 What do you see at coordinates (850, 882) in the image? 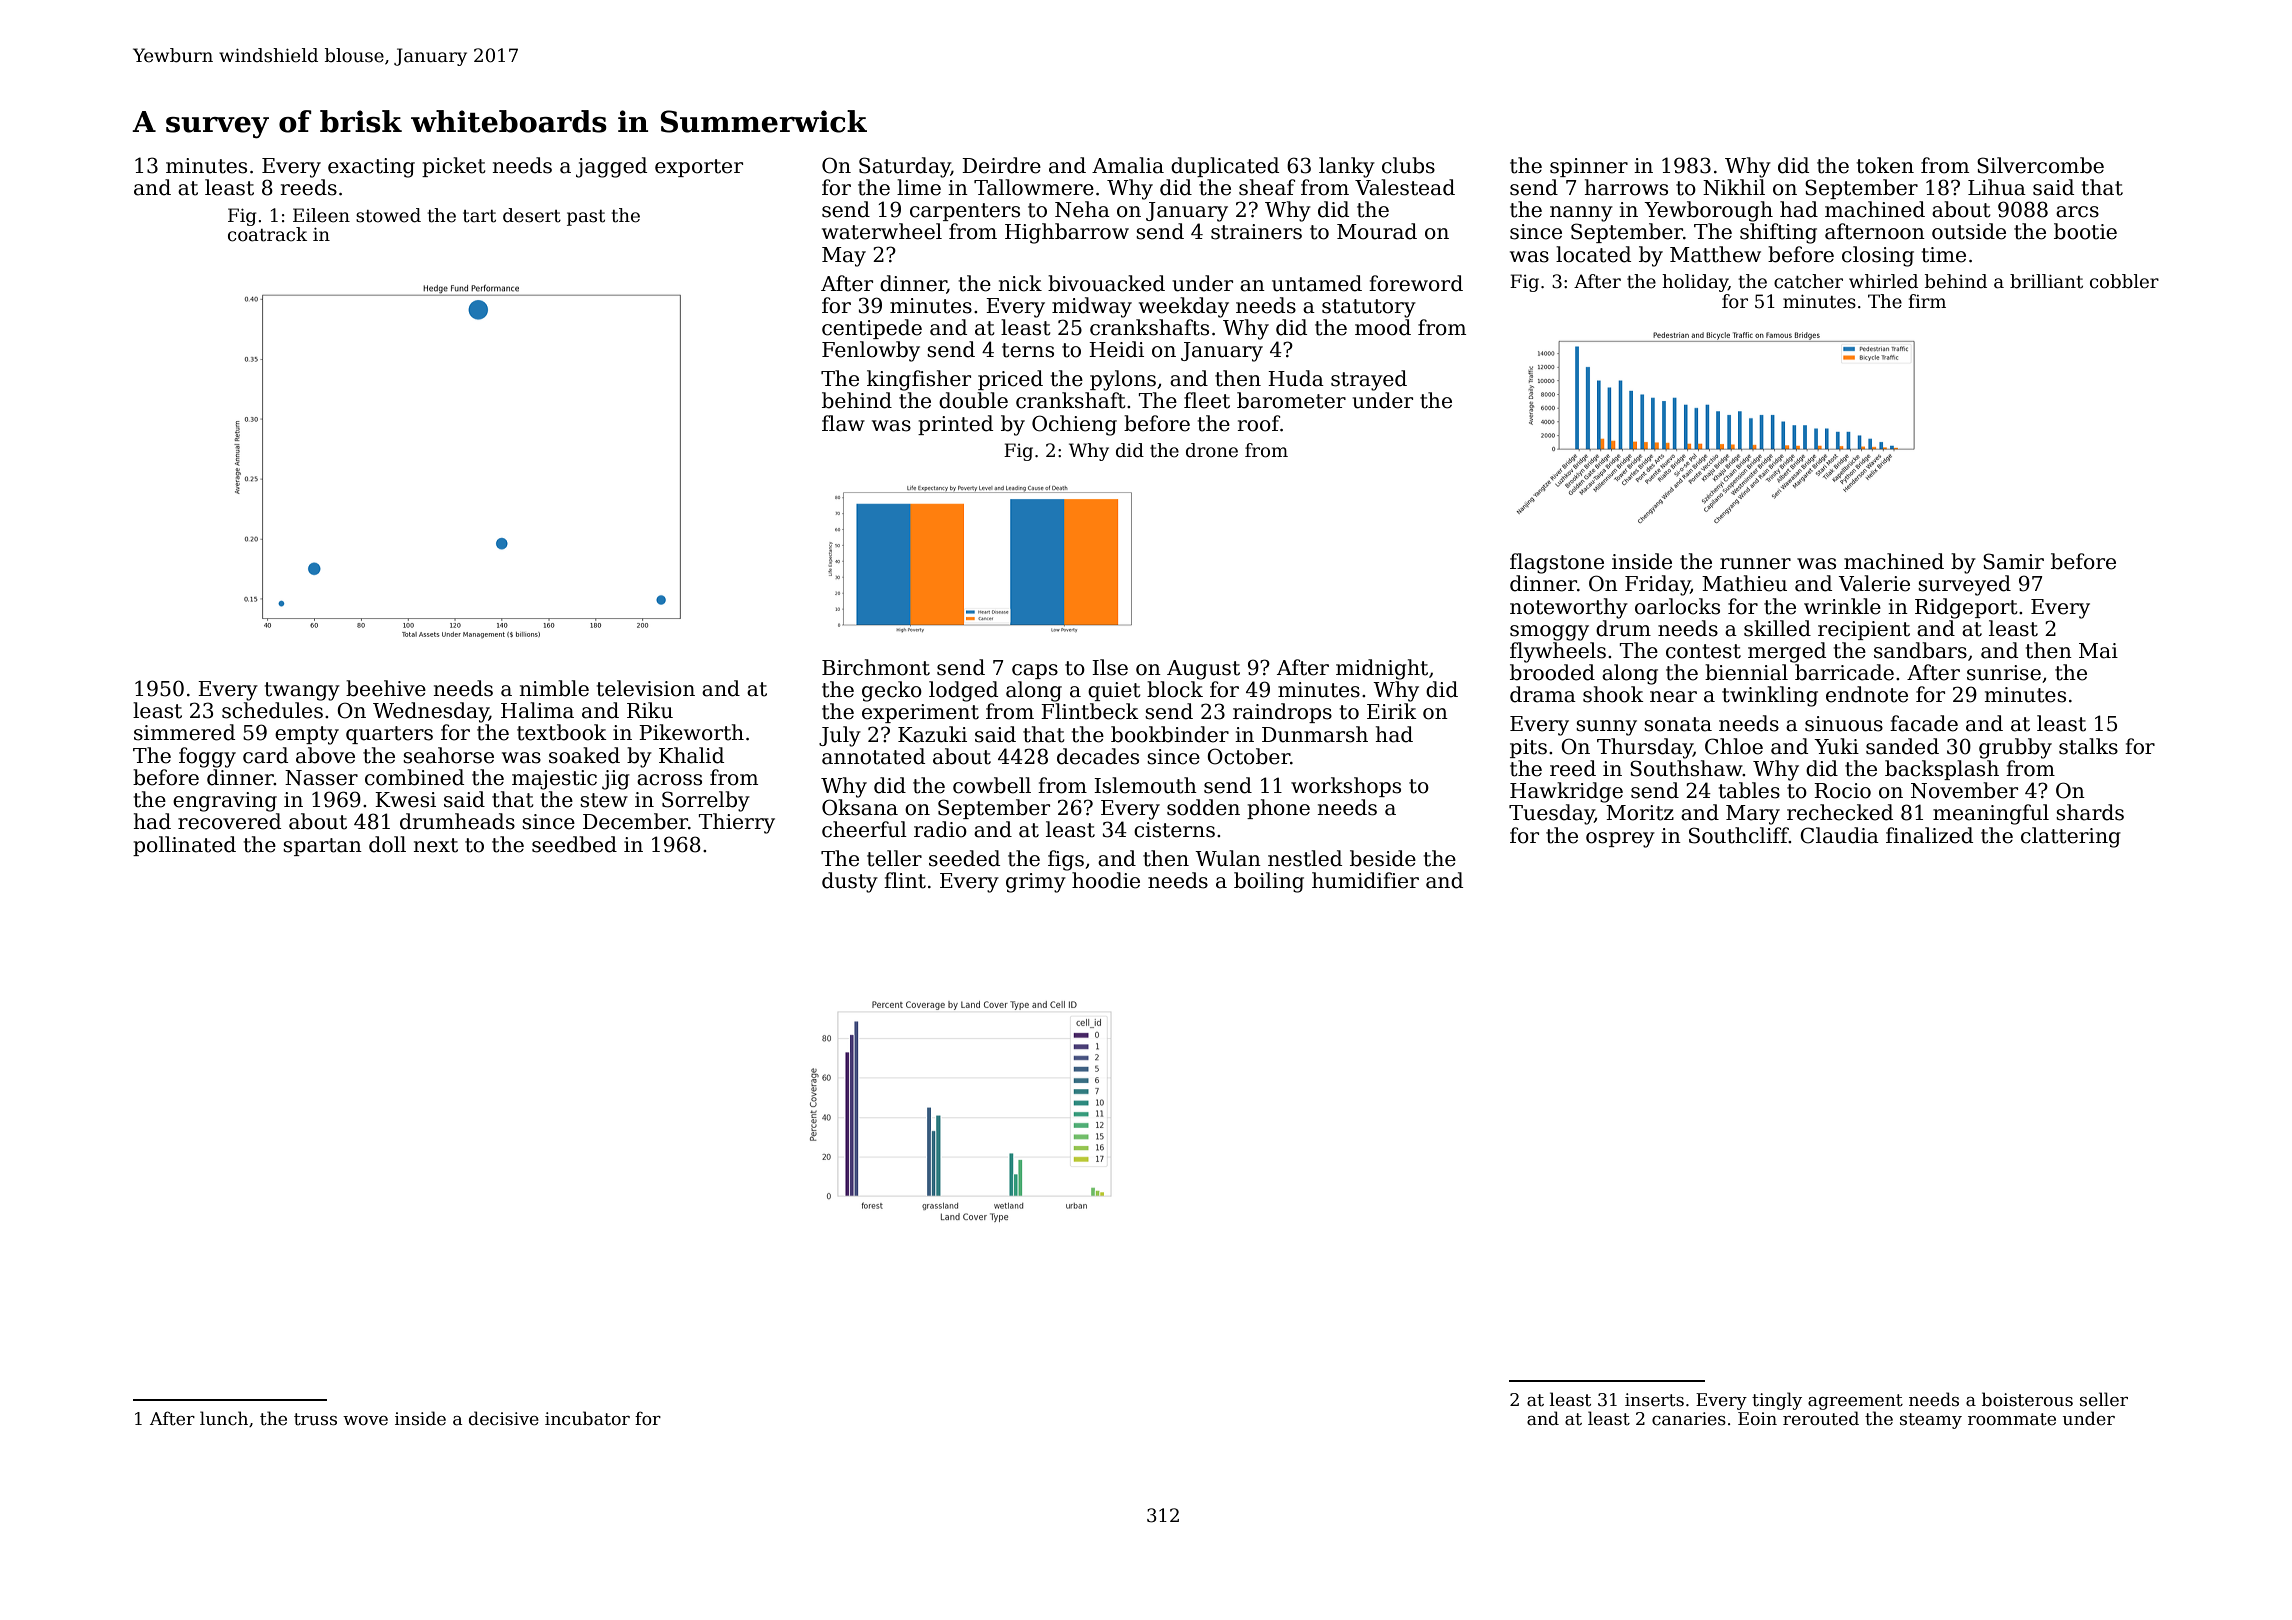
I see `dusty` at bounding box center [850, 882].
